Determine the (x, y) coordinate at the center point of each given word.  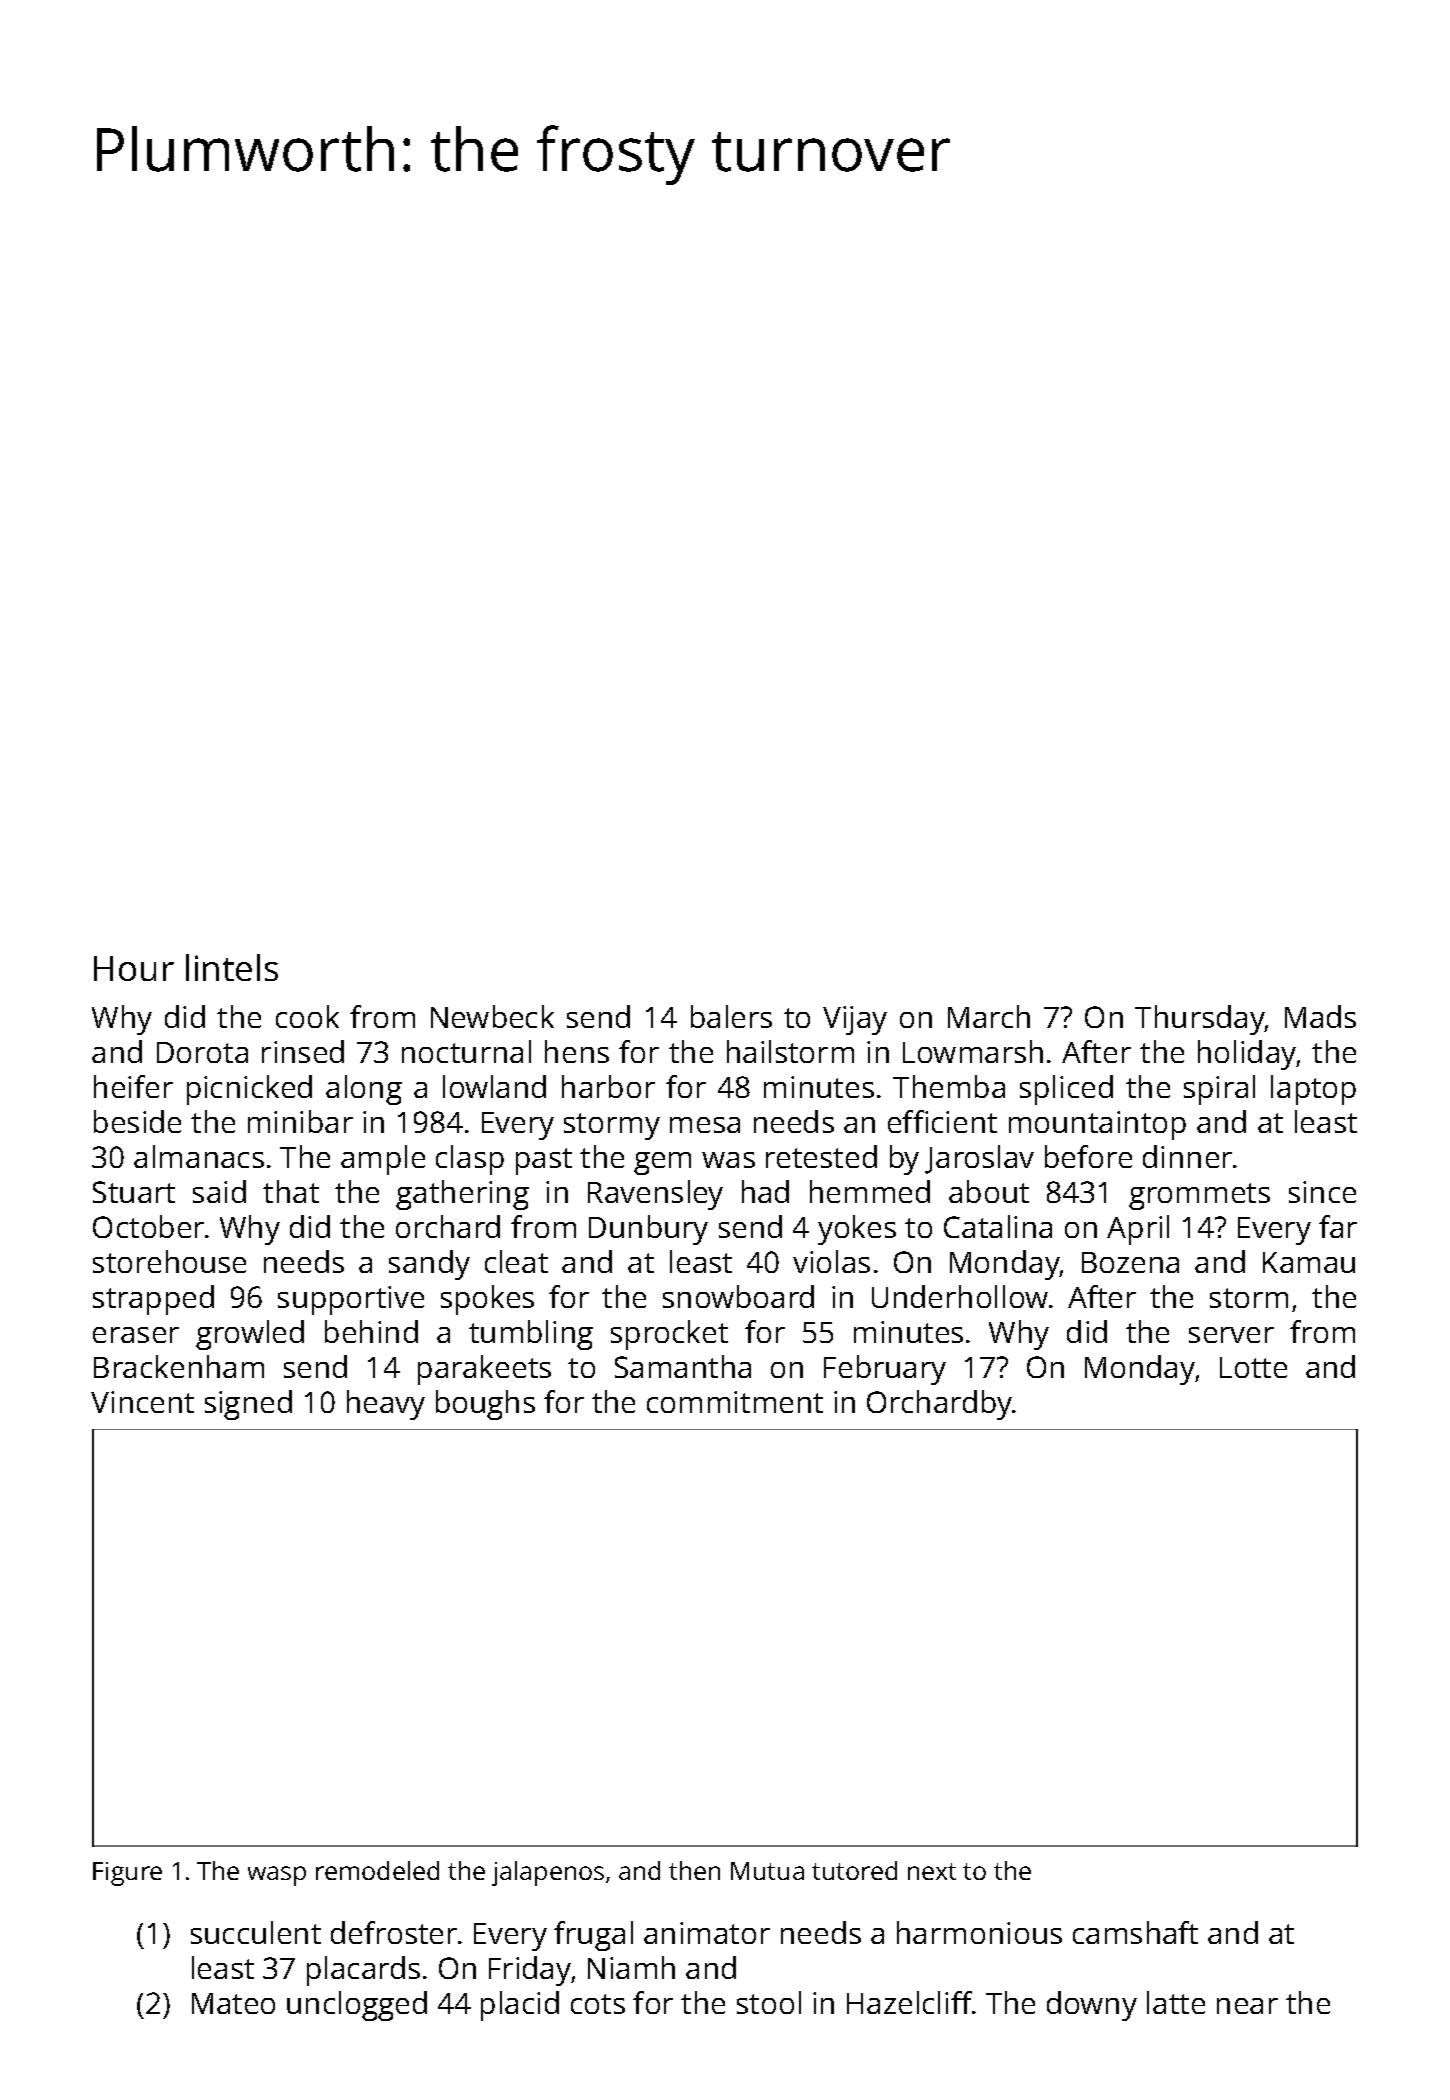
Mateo (233, 2003)
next (932, 1871)
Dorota (202, 1052)
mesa (705, 1125)
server (1231, 1335)
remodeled (377, 1870)
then (694, 1870)
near (1247, 2006)
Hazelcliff (910, 2002)
